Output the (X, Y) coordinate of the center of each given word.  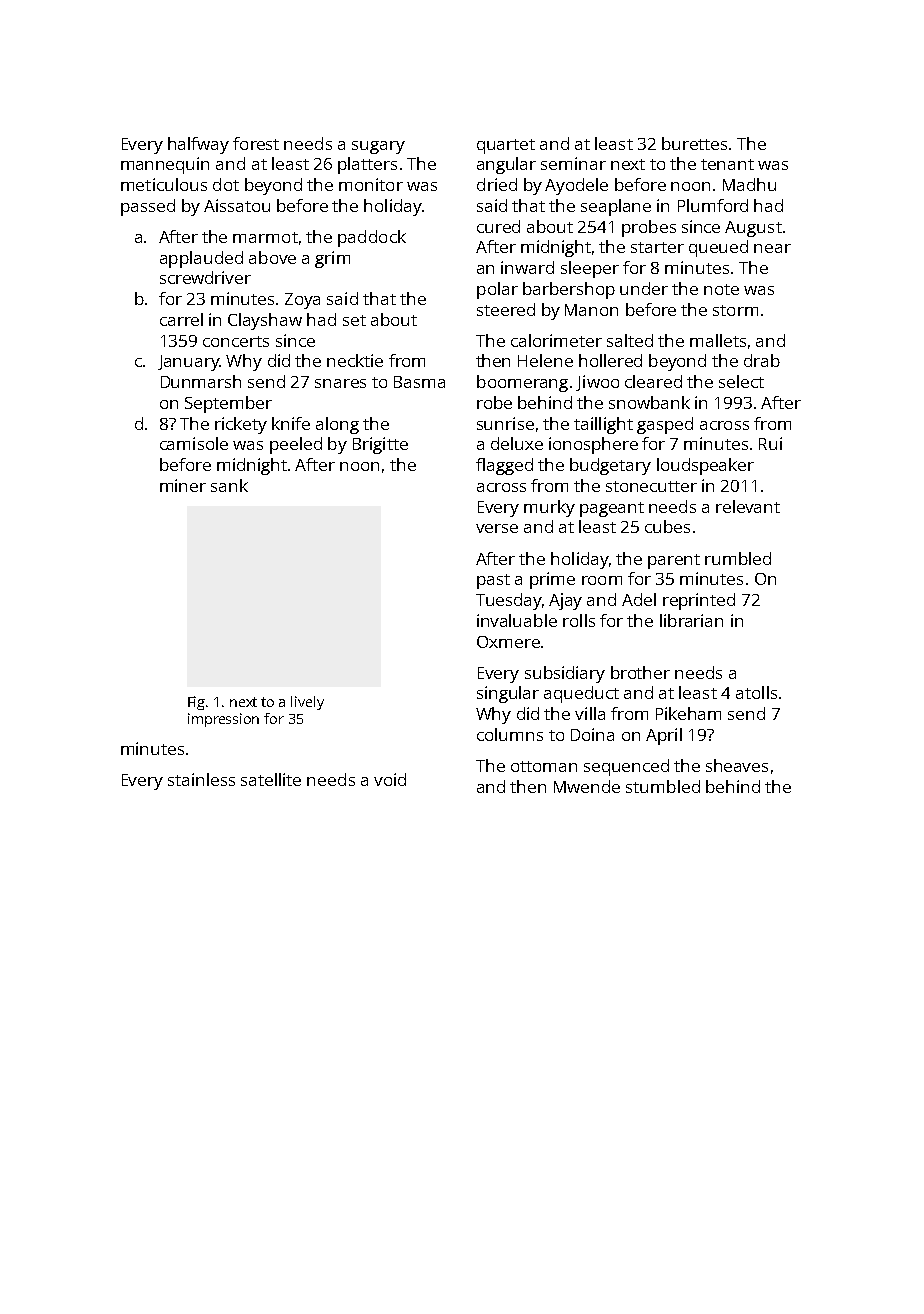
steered (506, 309)
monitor (371, 184)
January (188, 363)
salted (630, 340)
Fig (196, 703)
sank (229, 485)
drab (762, 360)
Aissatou (237, 205)
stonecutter (651, 486)
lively (307, 703)
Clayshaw (265, 321)
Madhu (749, 184)
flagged (504, 466)
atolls (756, 692)
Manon (591, 310)
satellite (271, 779)
